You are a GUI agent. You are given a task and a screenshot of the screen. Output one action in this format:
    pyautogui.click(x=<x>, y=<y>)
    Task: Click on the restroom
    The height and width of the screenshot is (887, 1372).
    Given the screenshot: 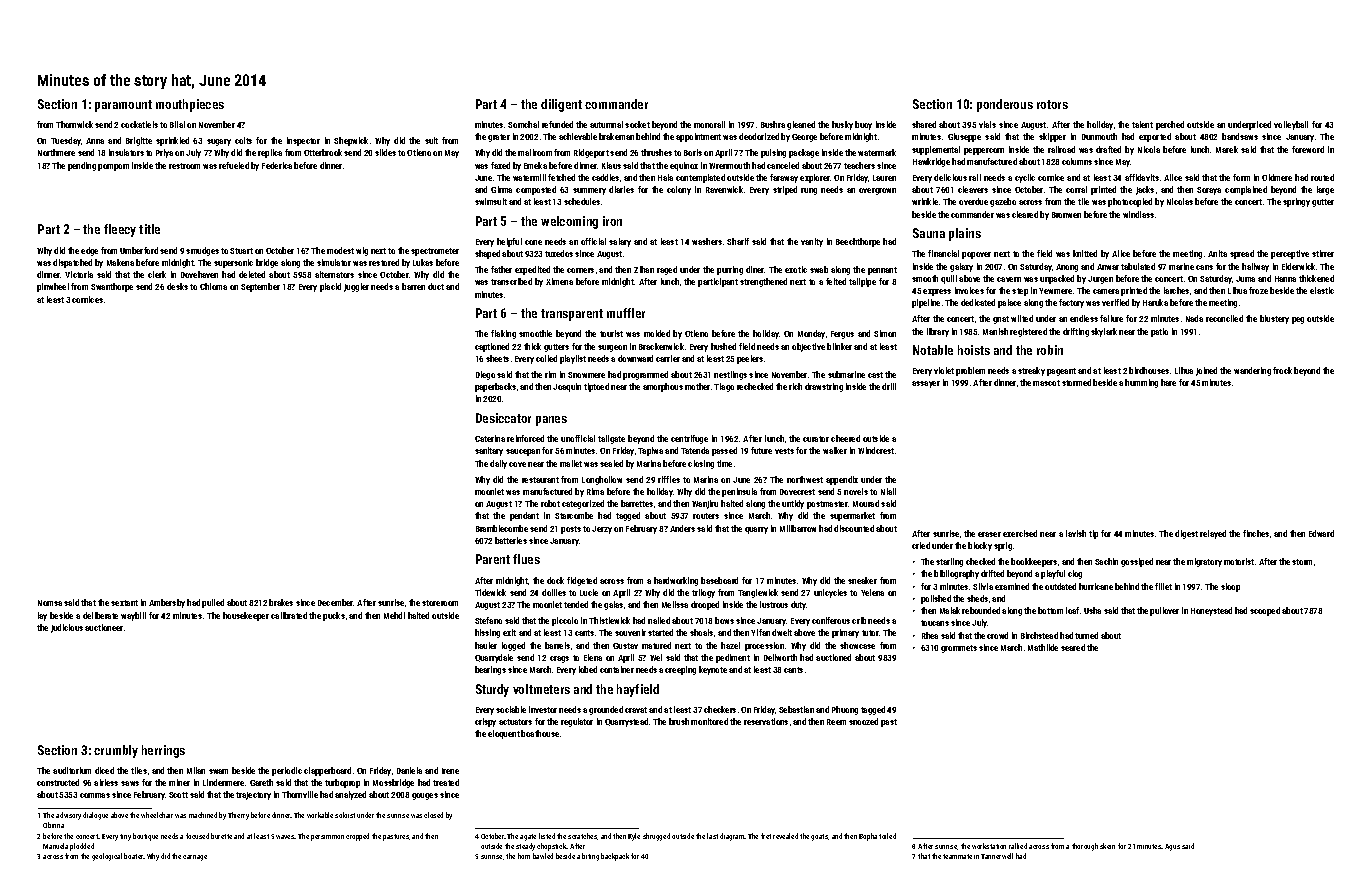 What is the action you would take?
    pyautogui.click(x=184, y=166)
